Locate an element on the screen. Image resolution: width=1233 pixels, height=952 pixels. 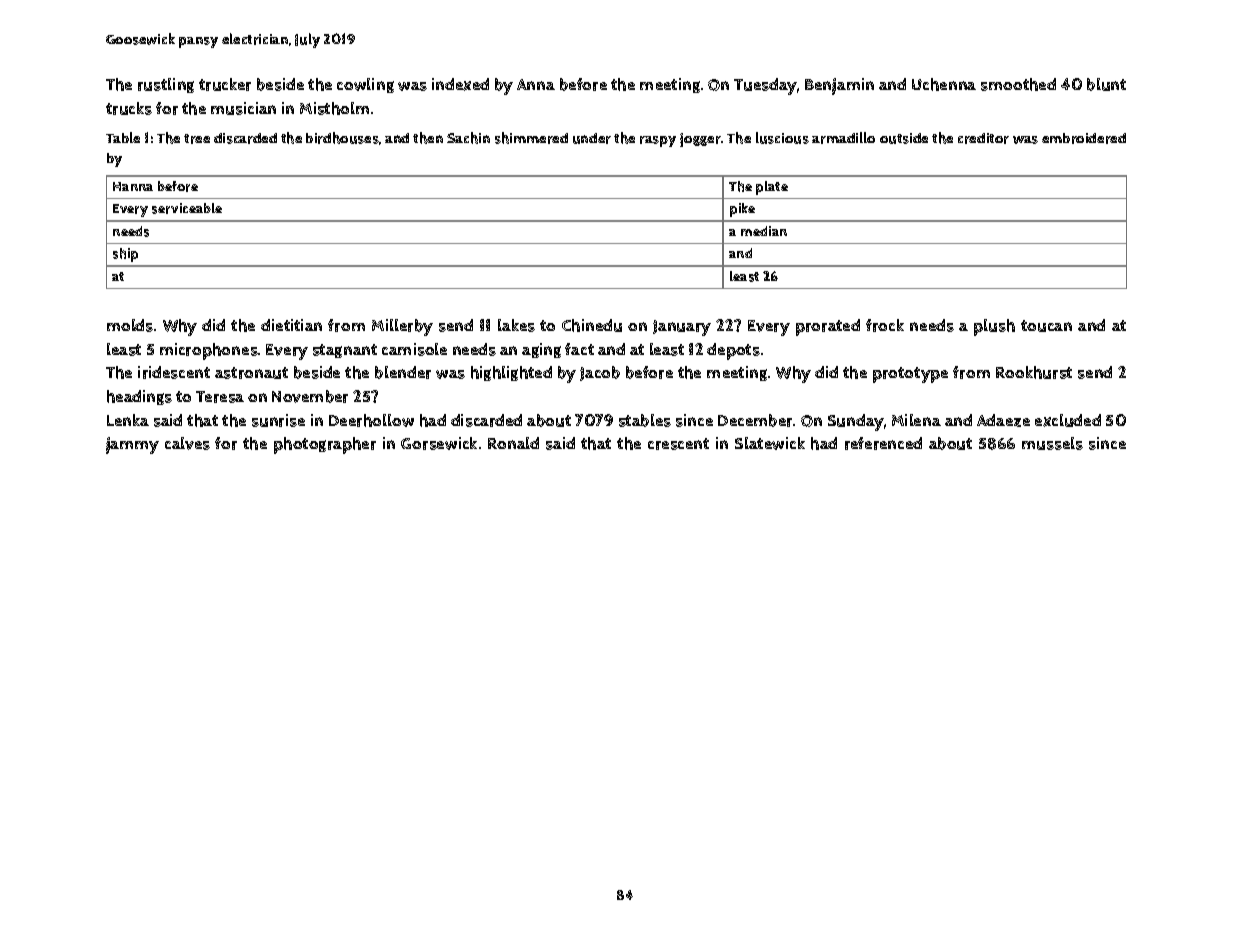
lakes is located at coordinates (516, 325).
